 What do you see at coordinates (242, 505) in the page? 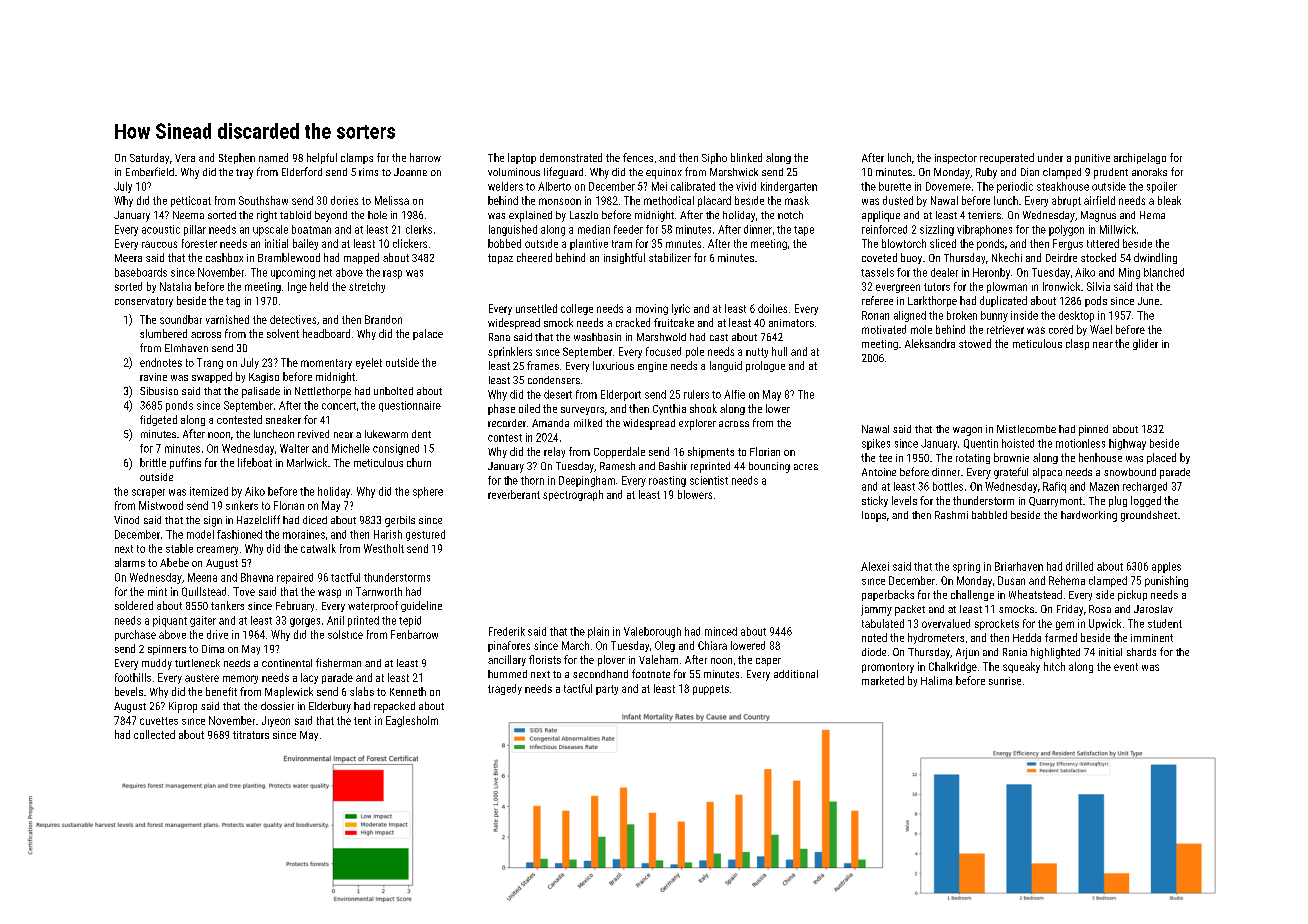
I see `sinkers` at bounding box center [242, 505].
